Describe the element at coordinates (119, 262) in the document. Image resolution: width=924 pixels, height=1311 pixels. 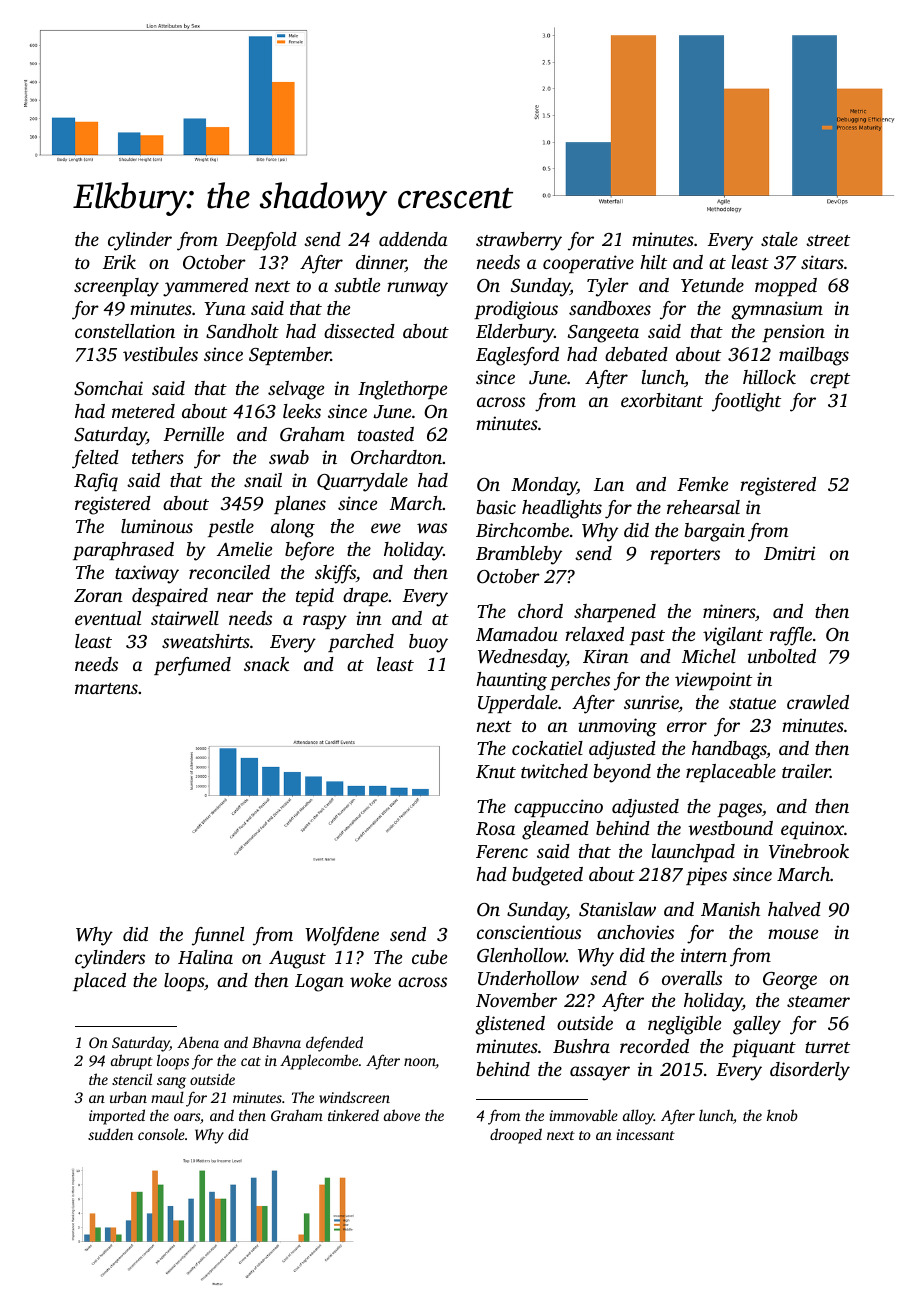
I see `Erik` at that location.
